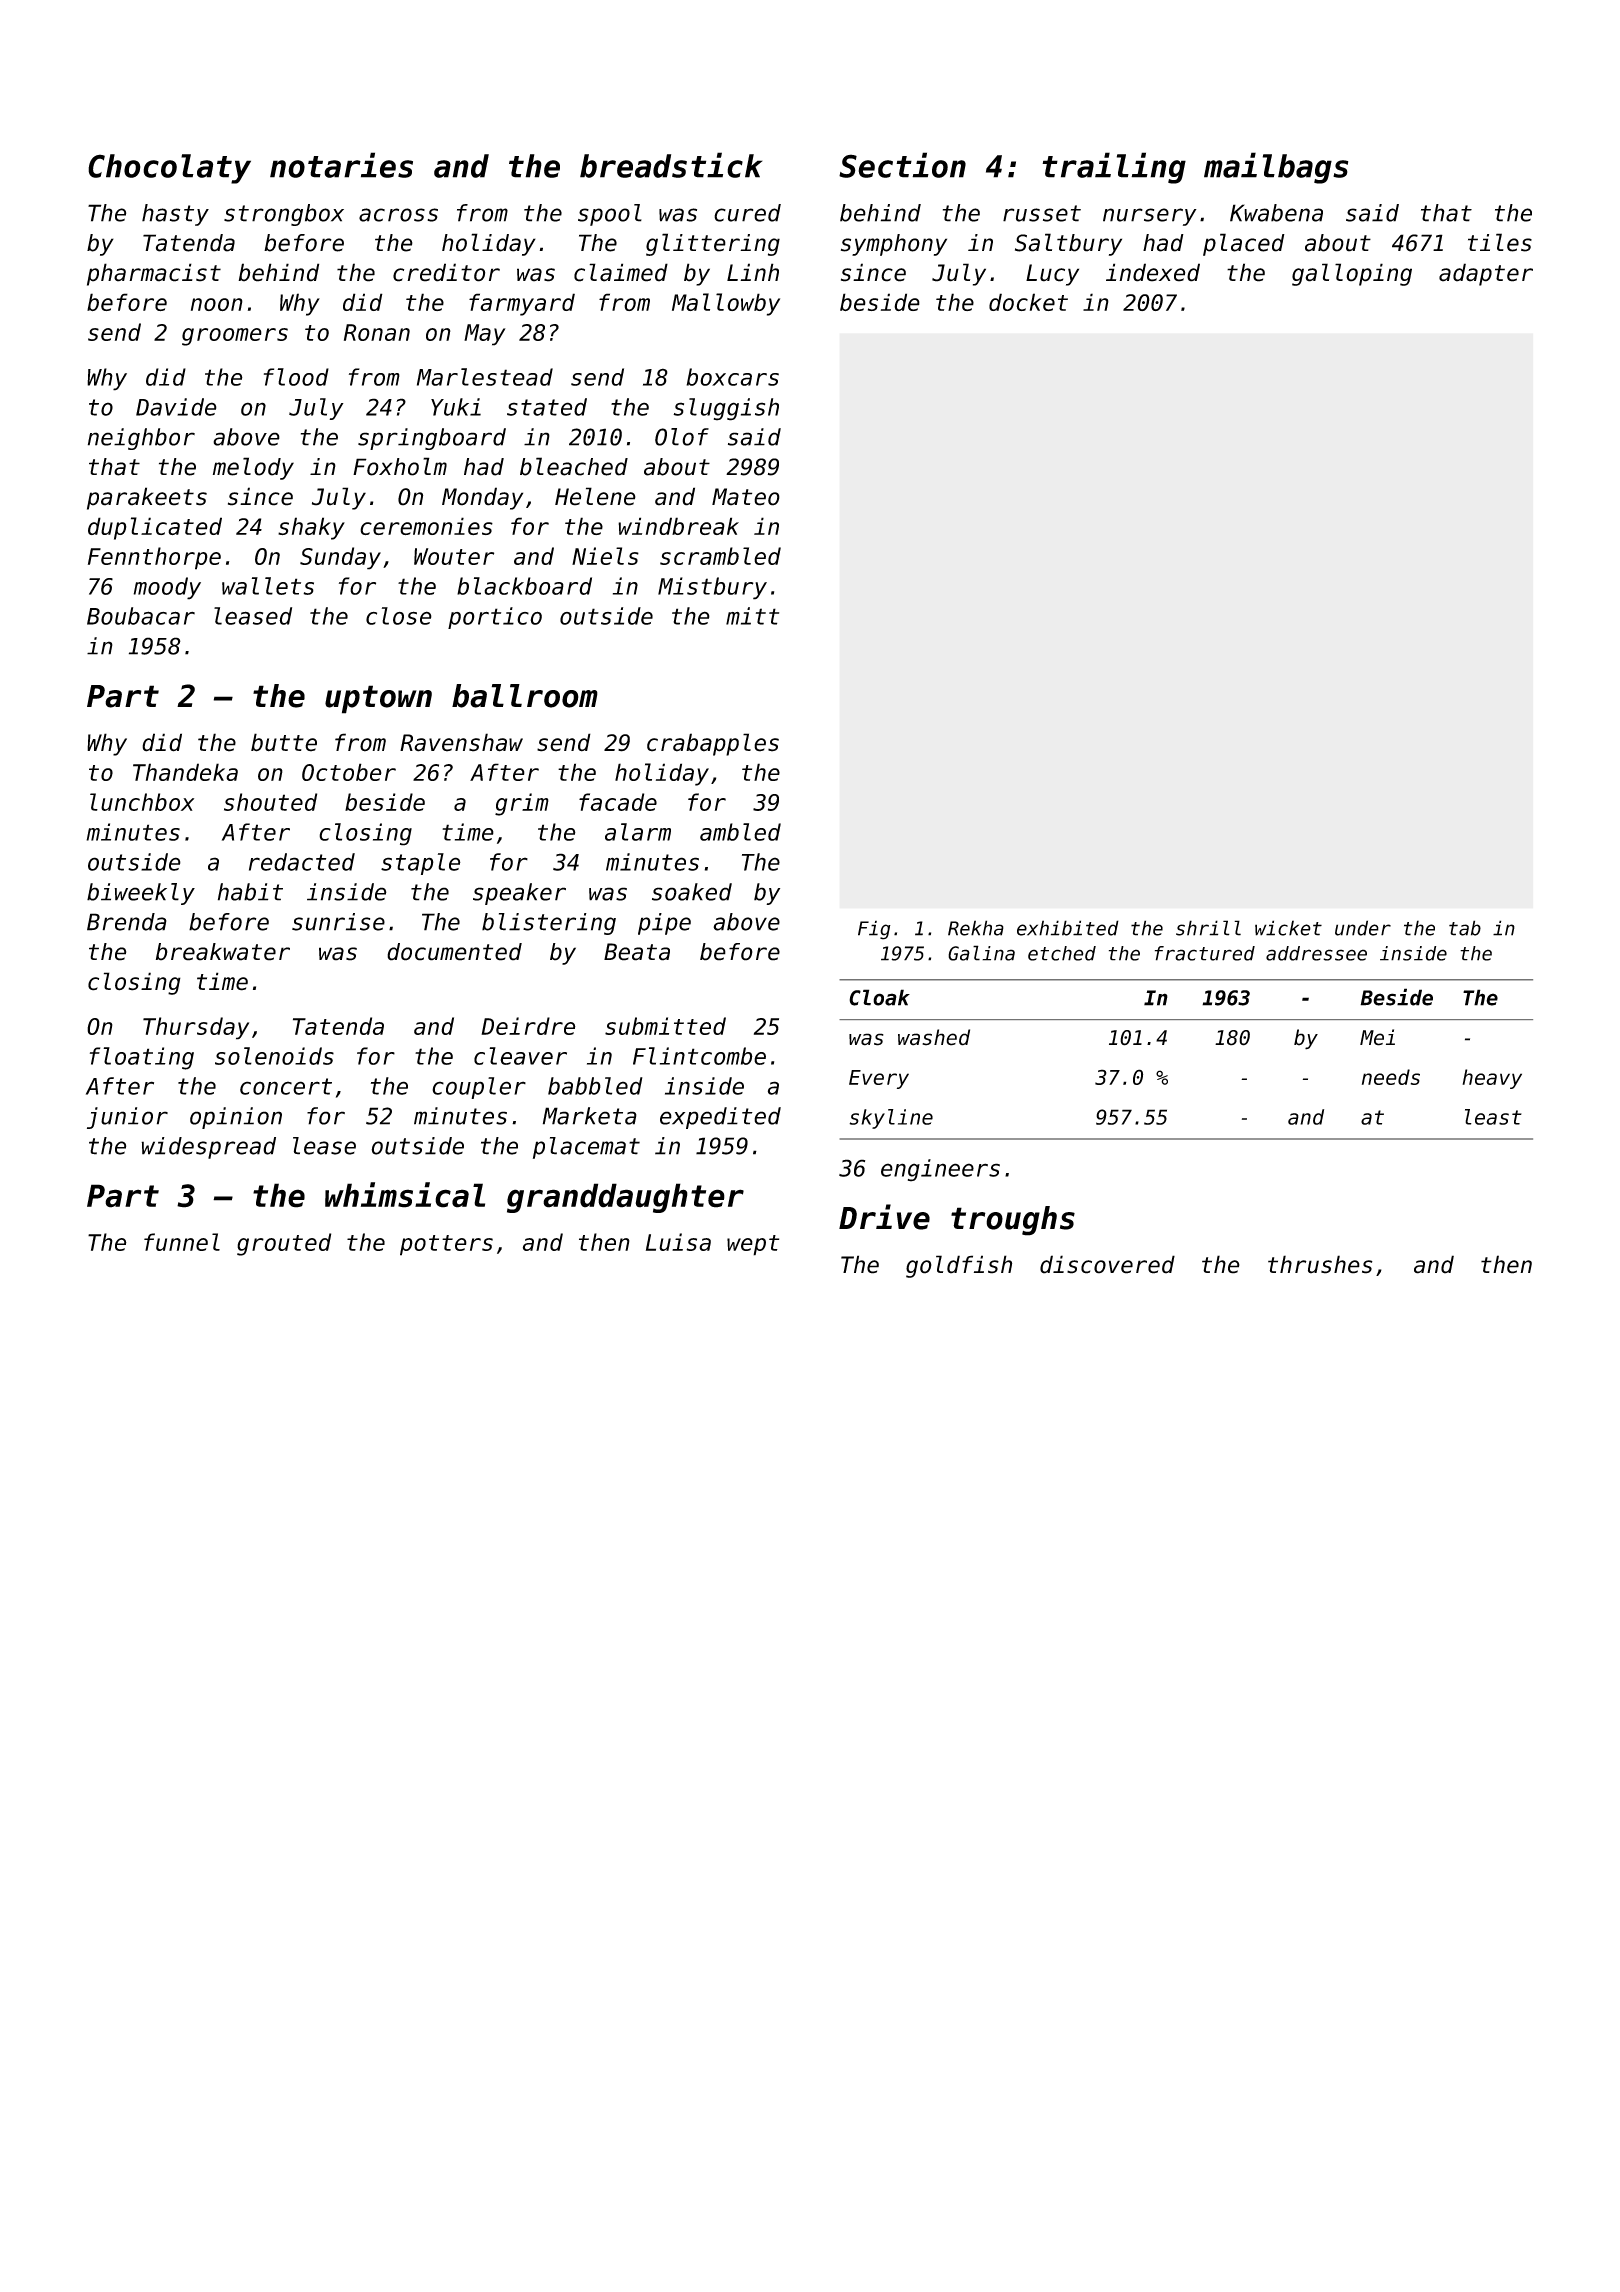 The height and width of the image is (2292, 1620). I want to click on Section, so click(902, 165).
